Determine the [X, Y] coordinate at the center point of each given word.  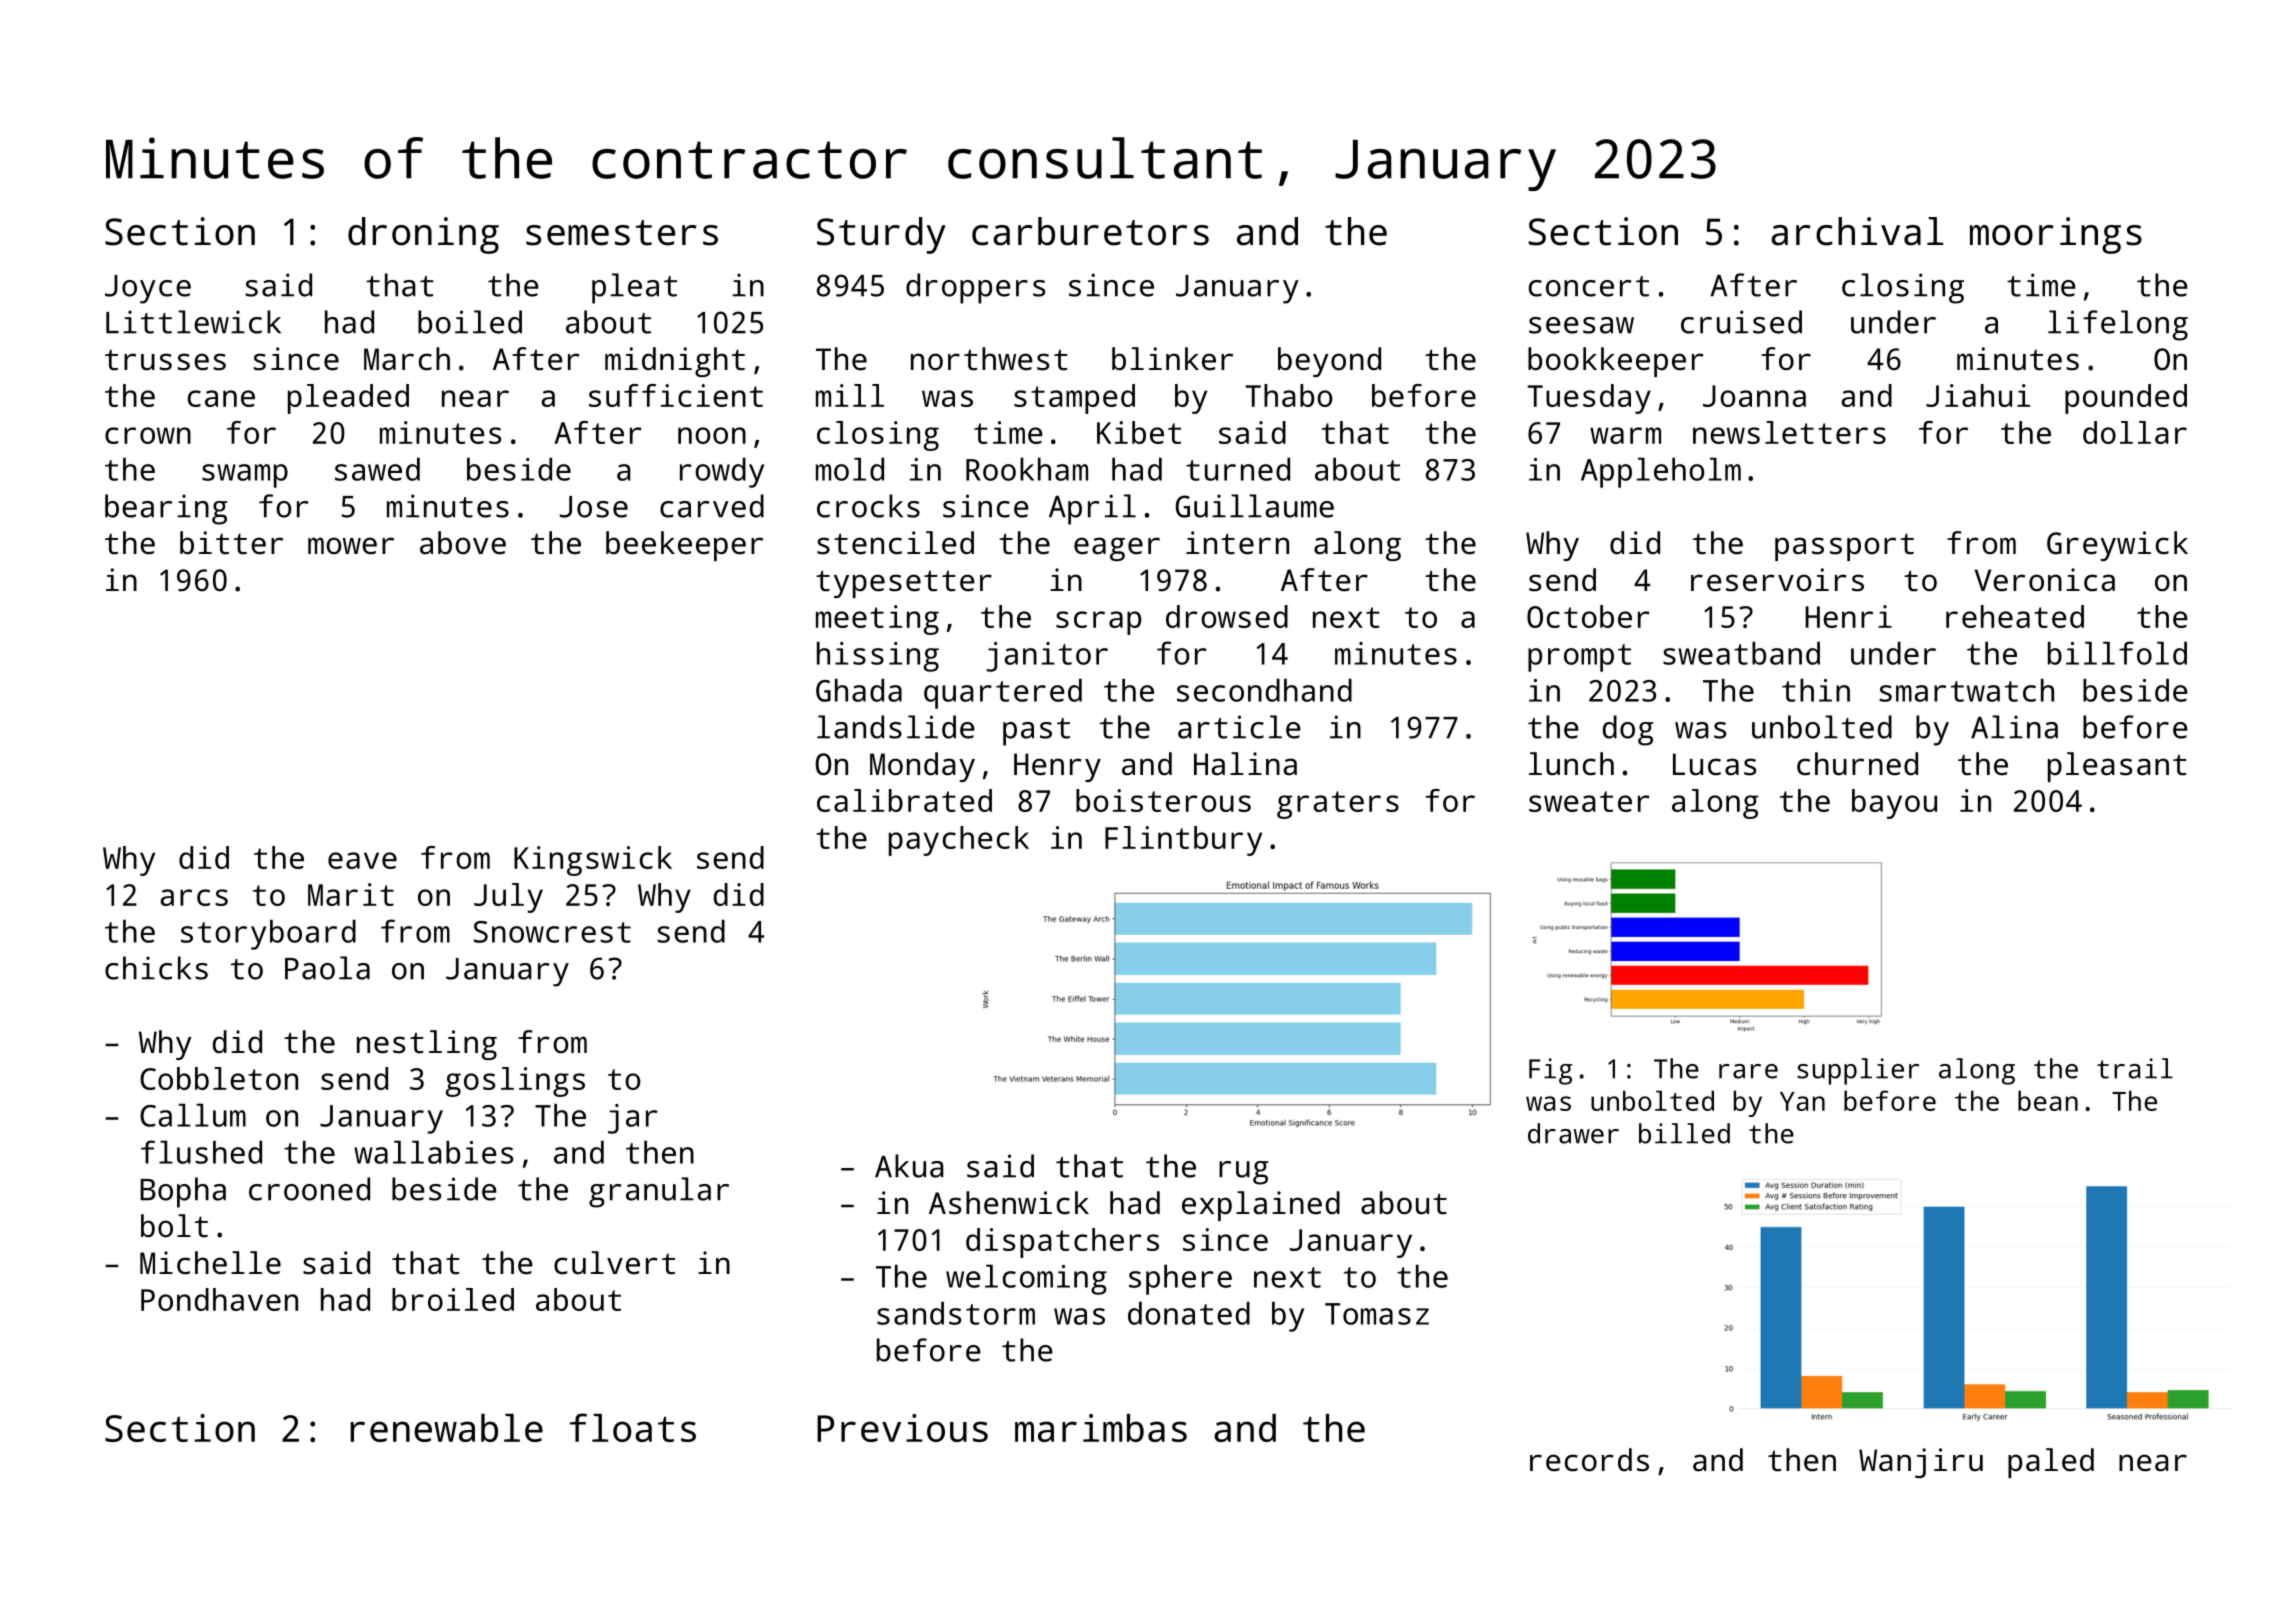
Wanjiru [1921, 1463]
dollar [2135, 432]
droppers [975, 288]
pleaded [348, 399]
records [1589, 1460]
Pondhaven [219, 1299]
